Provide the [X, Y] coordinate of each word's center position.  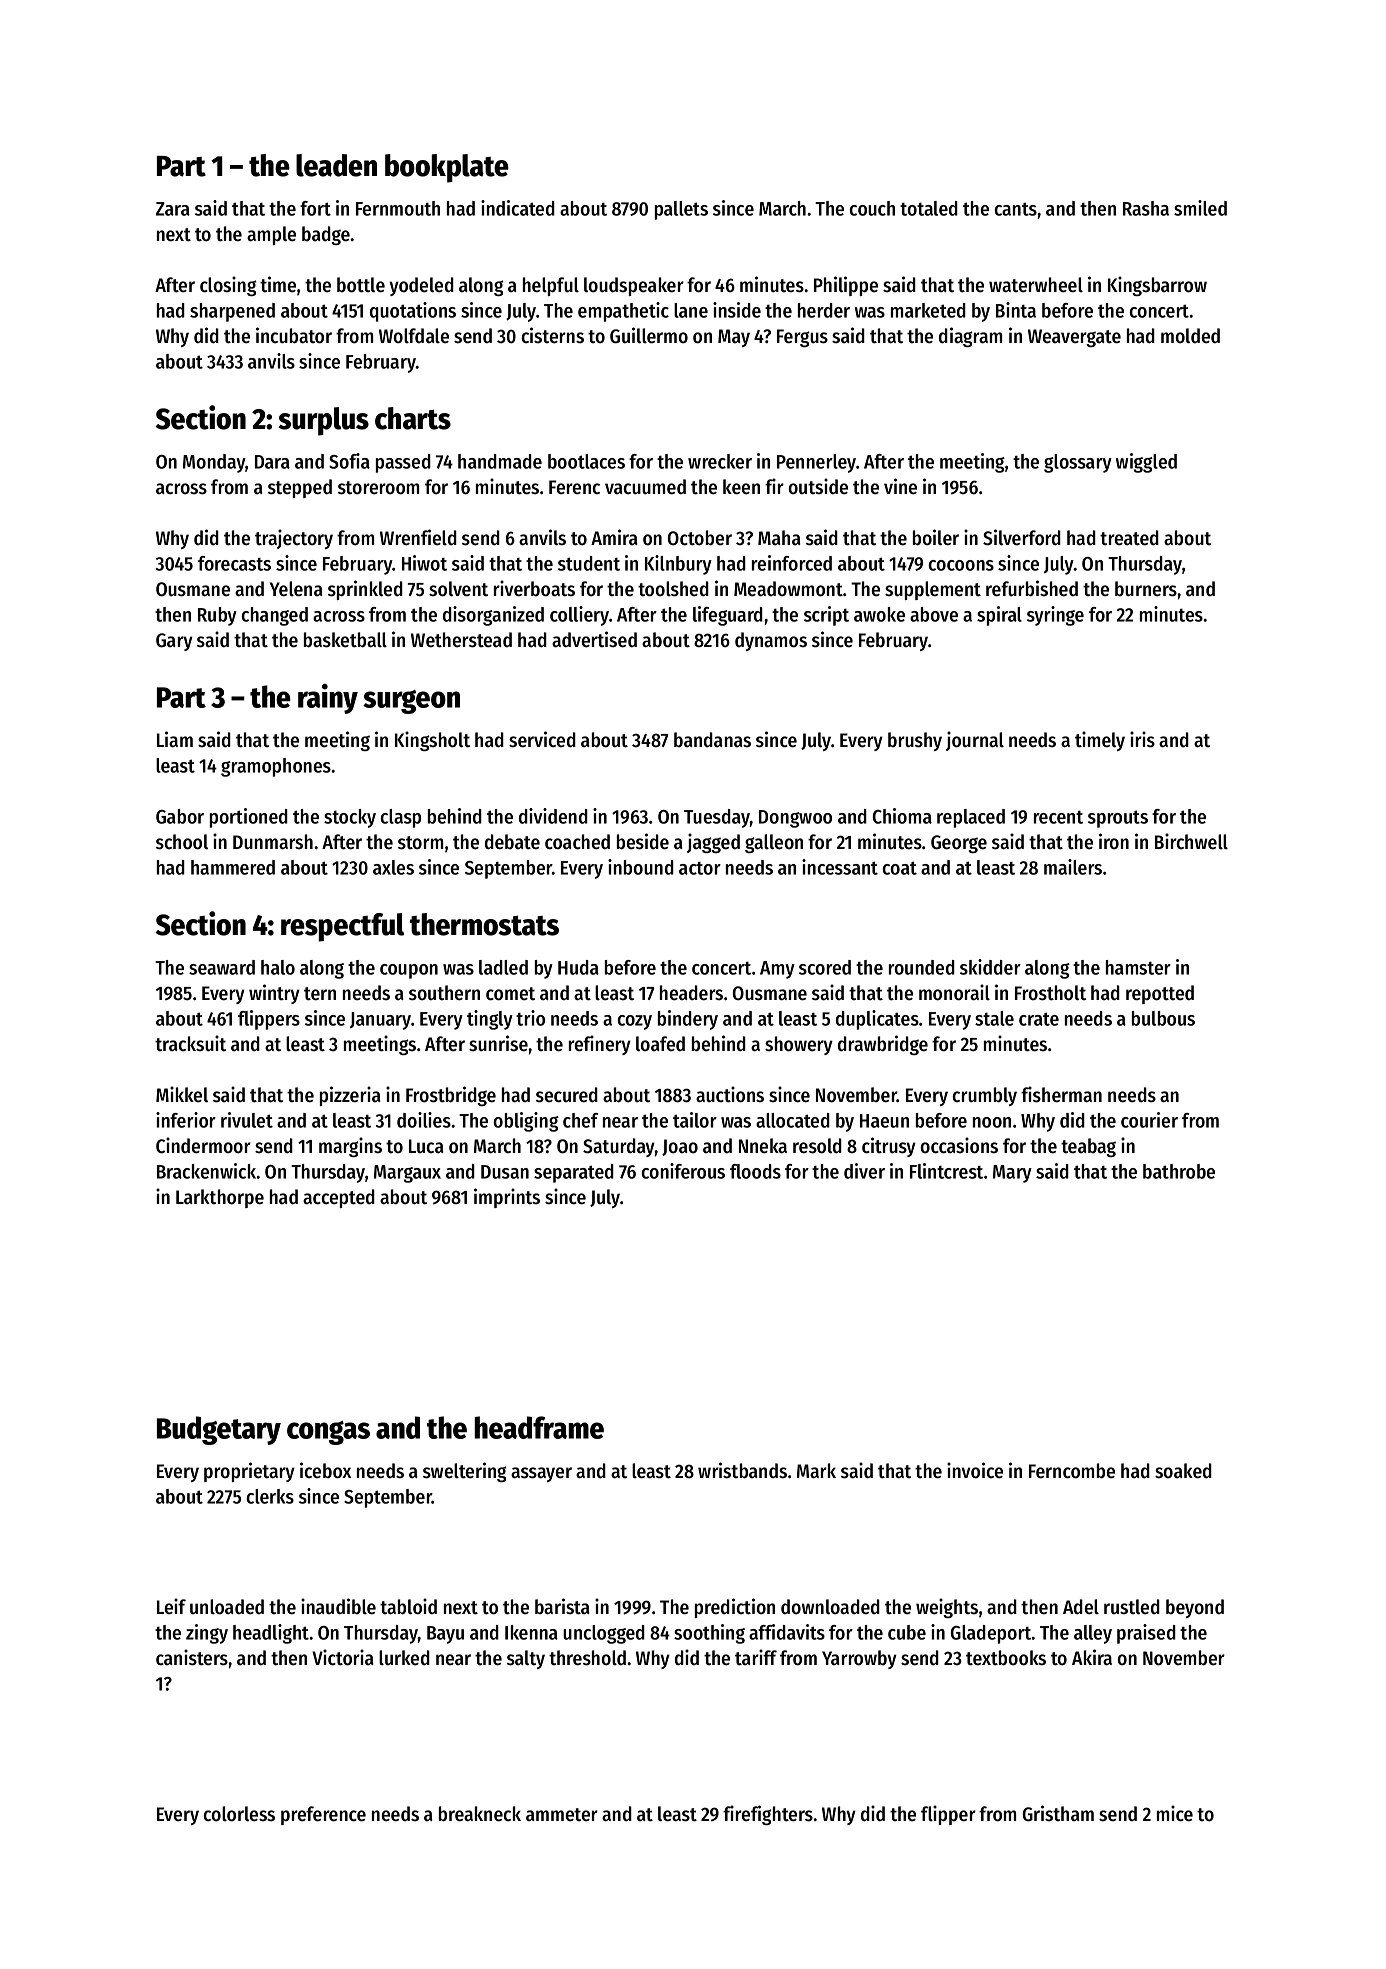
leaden [336, 165]
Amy [777, 970]
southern [444, 993]
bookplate [447, 168]
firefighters [768, 1815]
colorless [239, 1814]
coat [900, 868]
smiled [1200, 208]
